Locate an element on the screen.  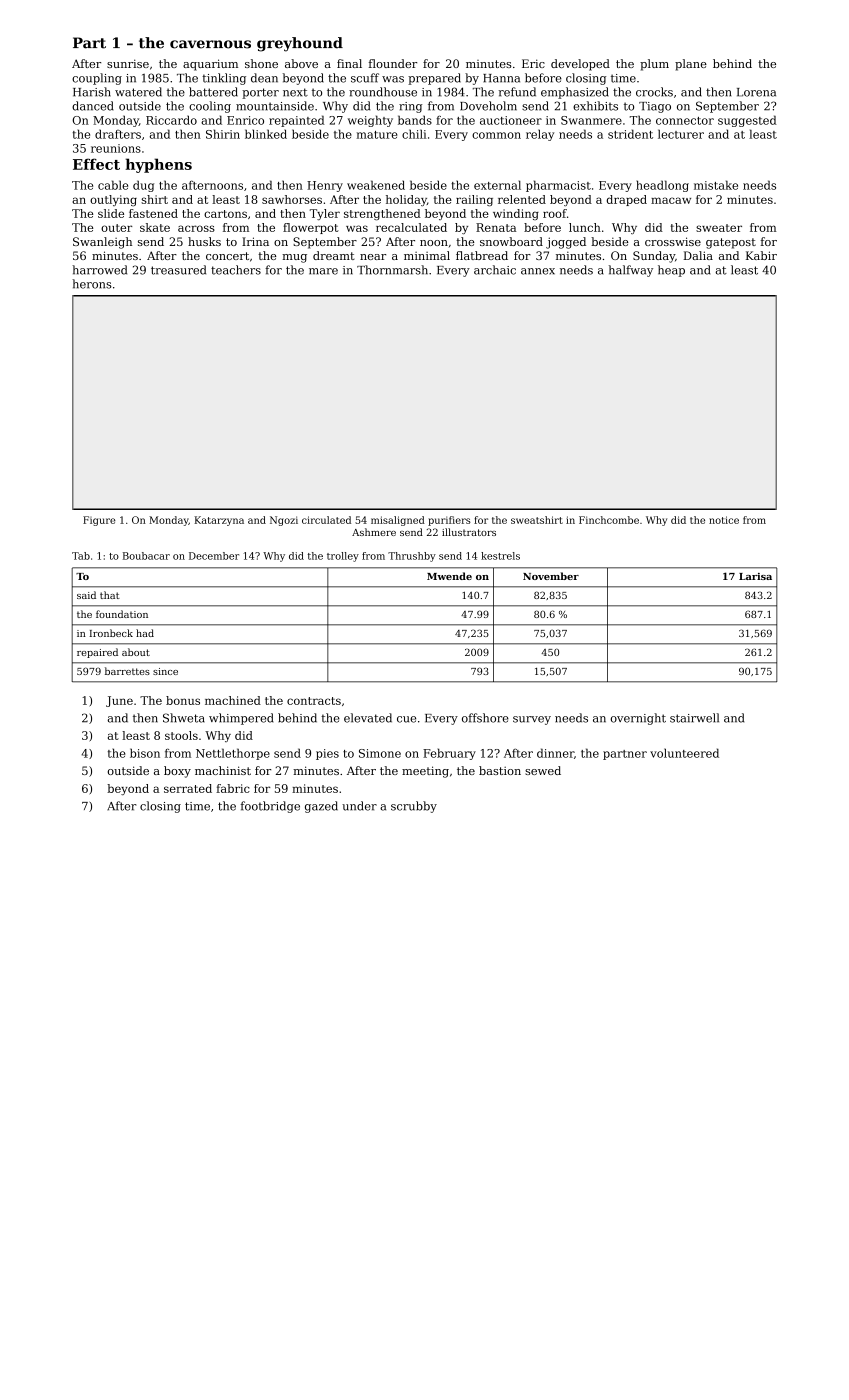
plane is located at coordinates (691, 65).
